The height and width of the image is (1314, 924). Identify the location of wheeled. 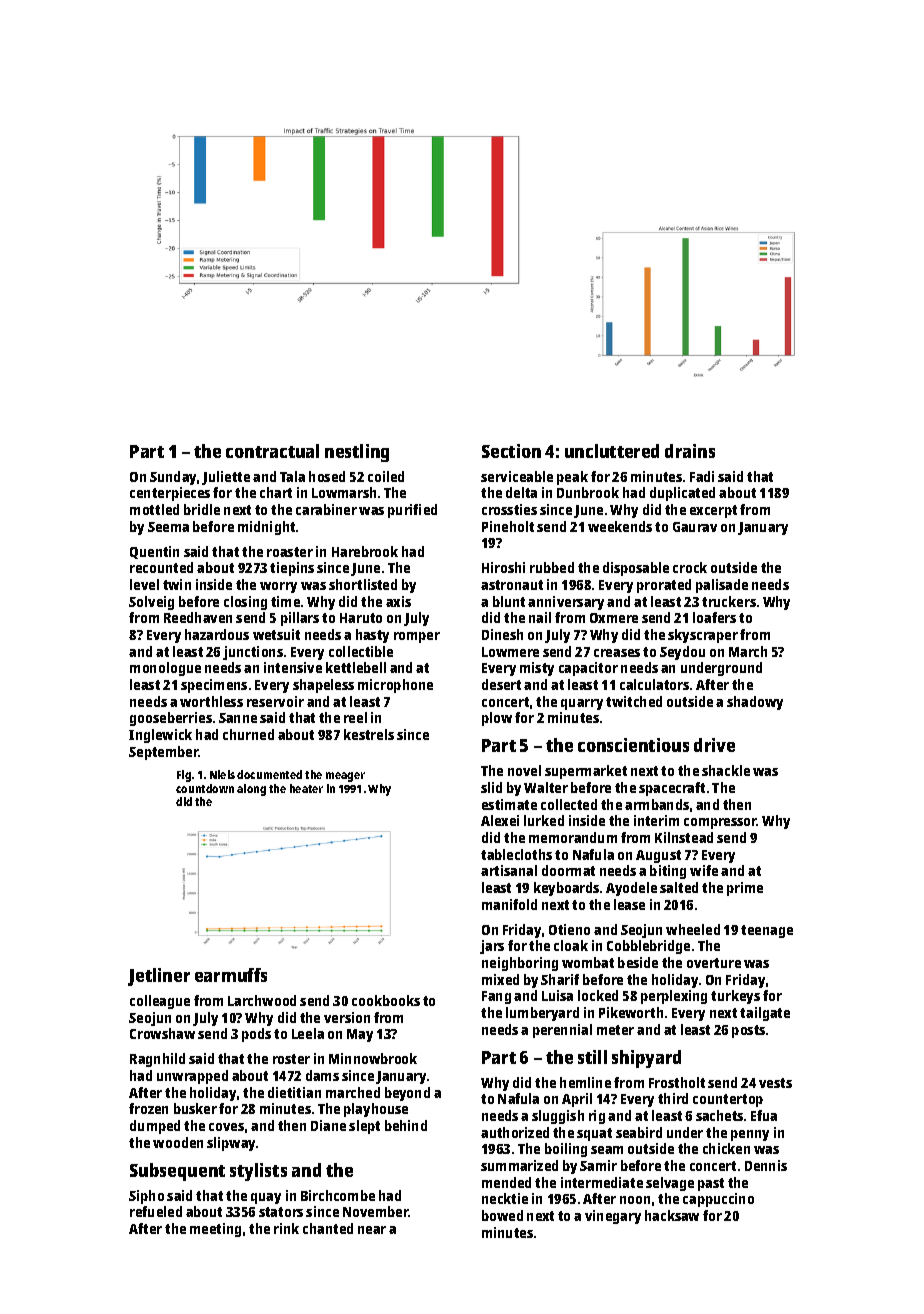
(693, 929).
